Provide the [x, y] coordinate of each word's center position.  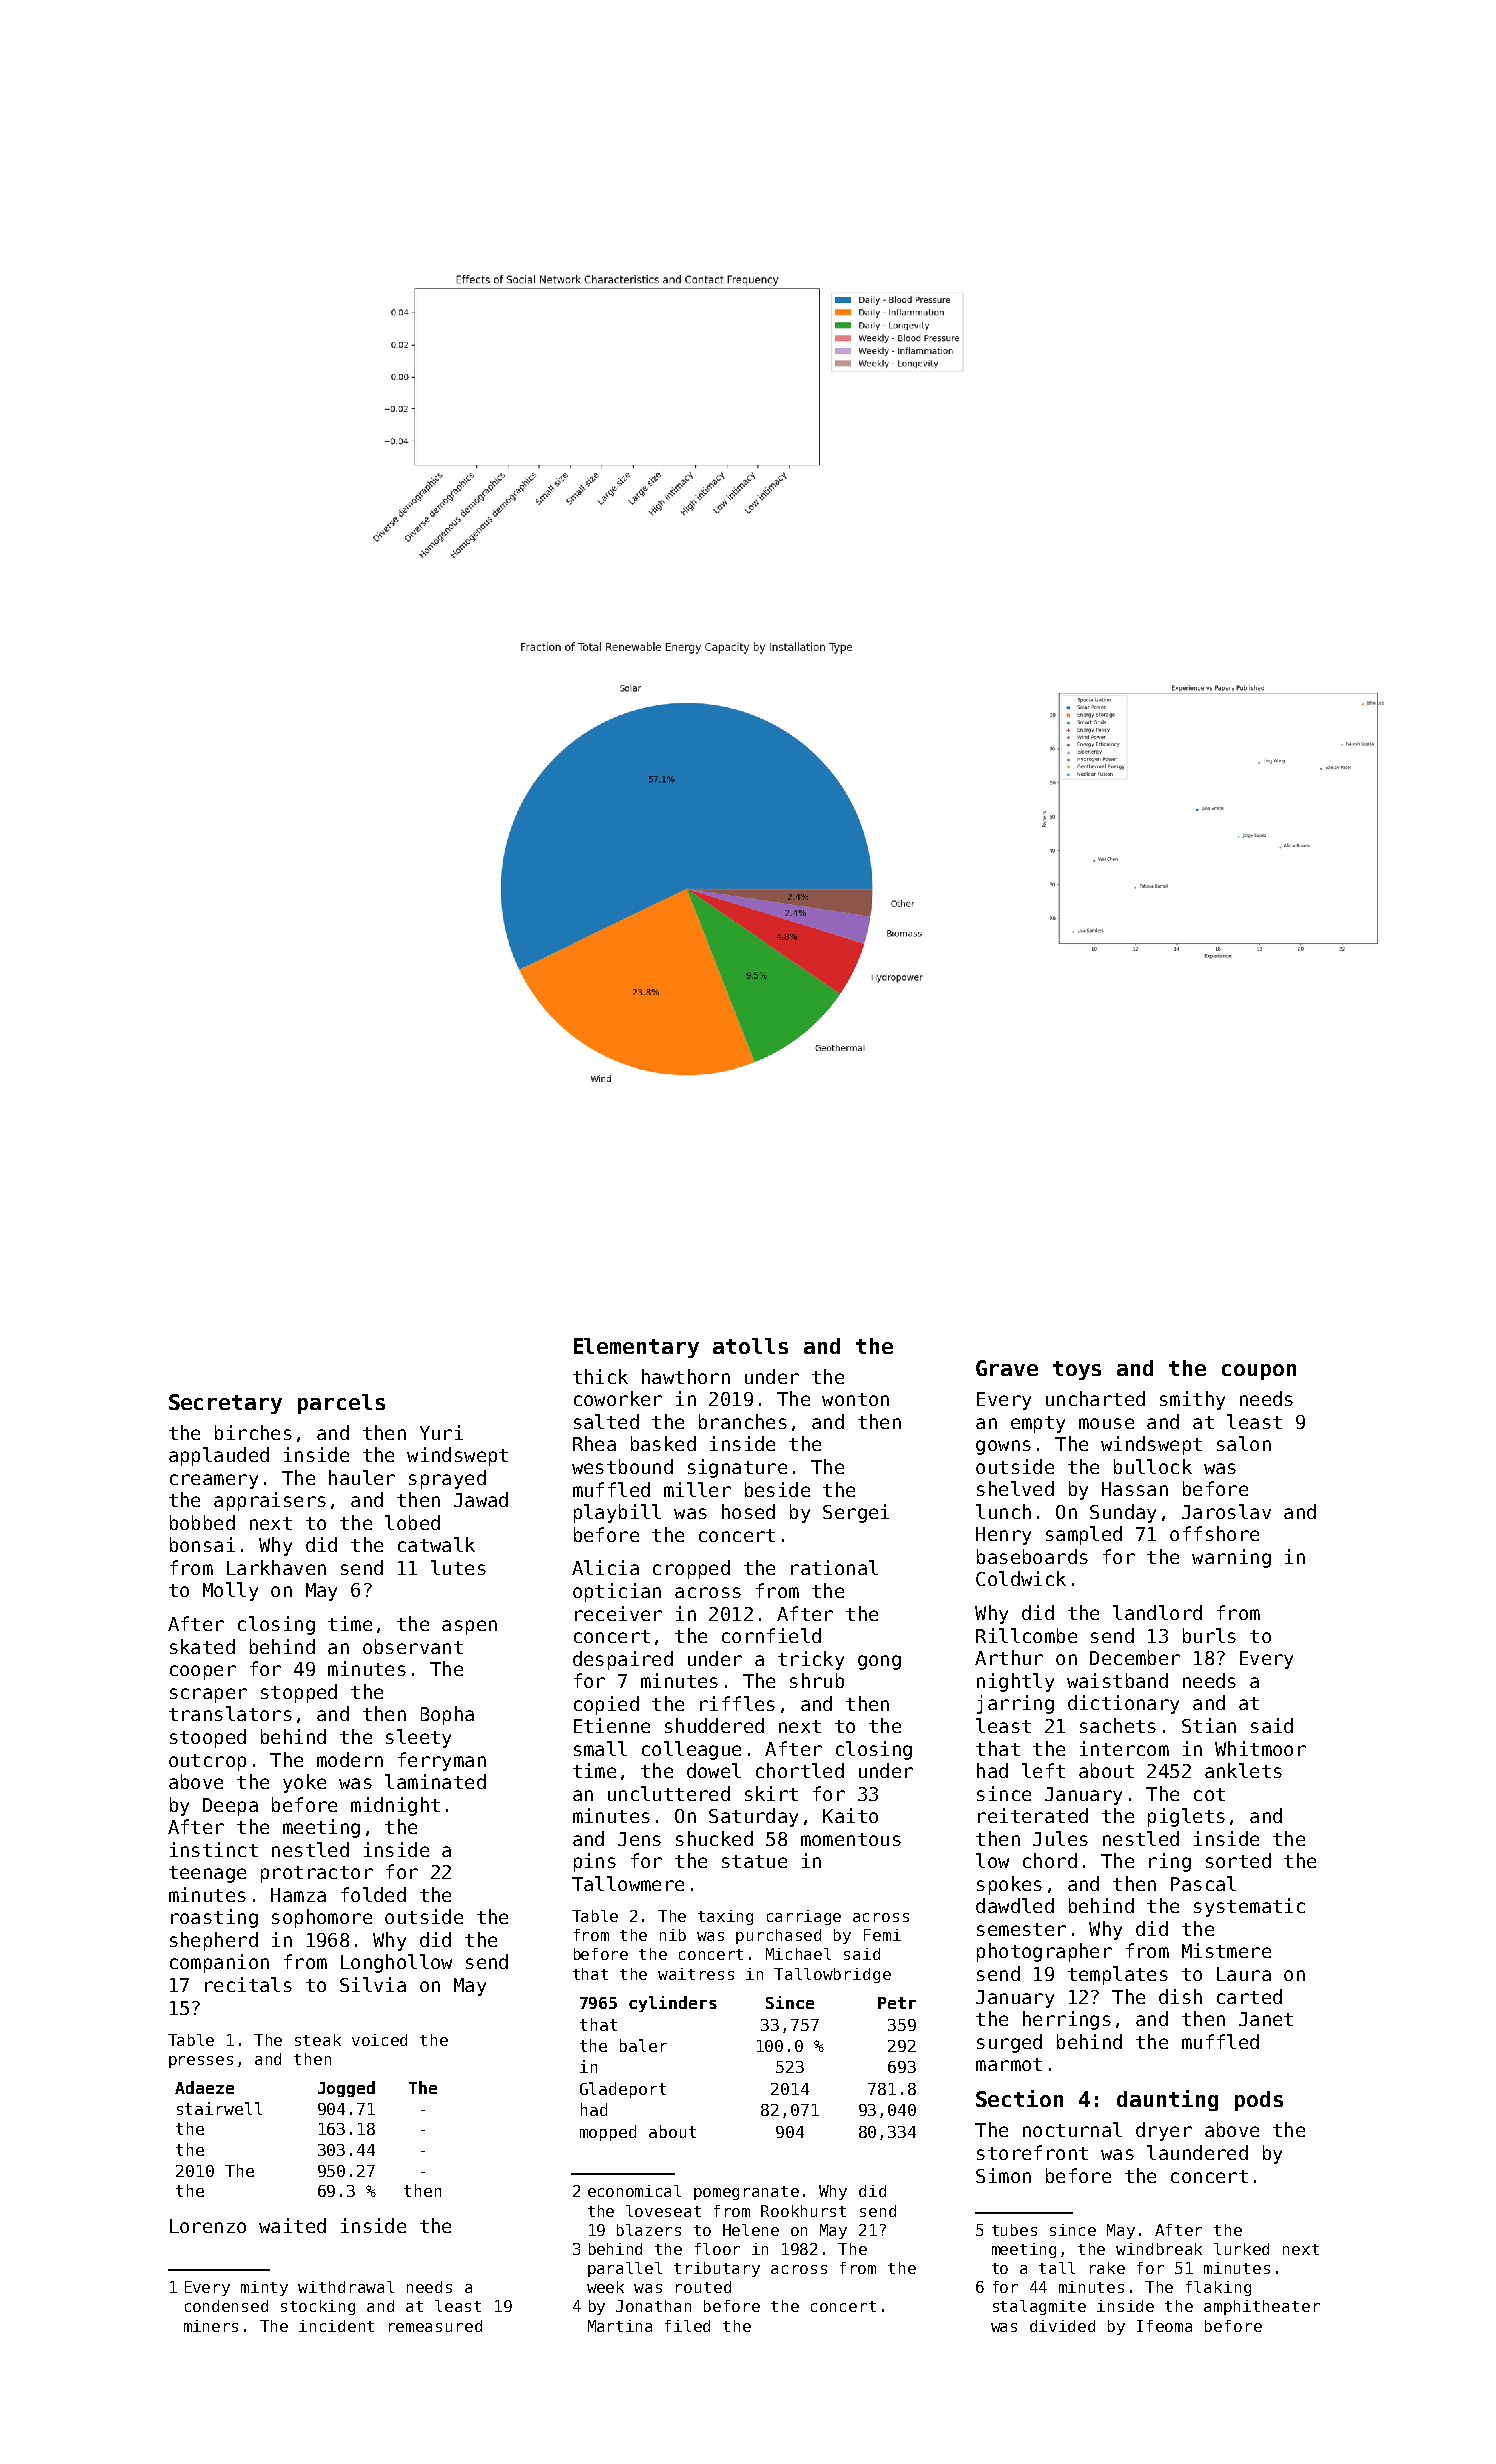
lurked [1241, 2249]
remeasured [435, 2326]
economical [634, 2191]
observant [413, 1646]
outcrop [207, 1762]
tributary [717, 2269]
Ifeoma [1164, 2326]
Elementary [636, 1348]
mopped [608, 2133]
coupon [1259, 1372]
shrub [817, 1680]
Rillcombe [1026, 1635]
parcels [341, 1404]
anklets [1243, 1770]
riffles [737, 1703]
